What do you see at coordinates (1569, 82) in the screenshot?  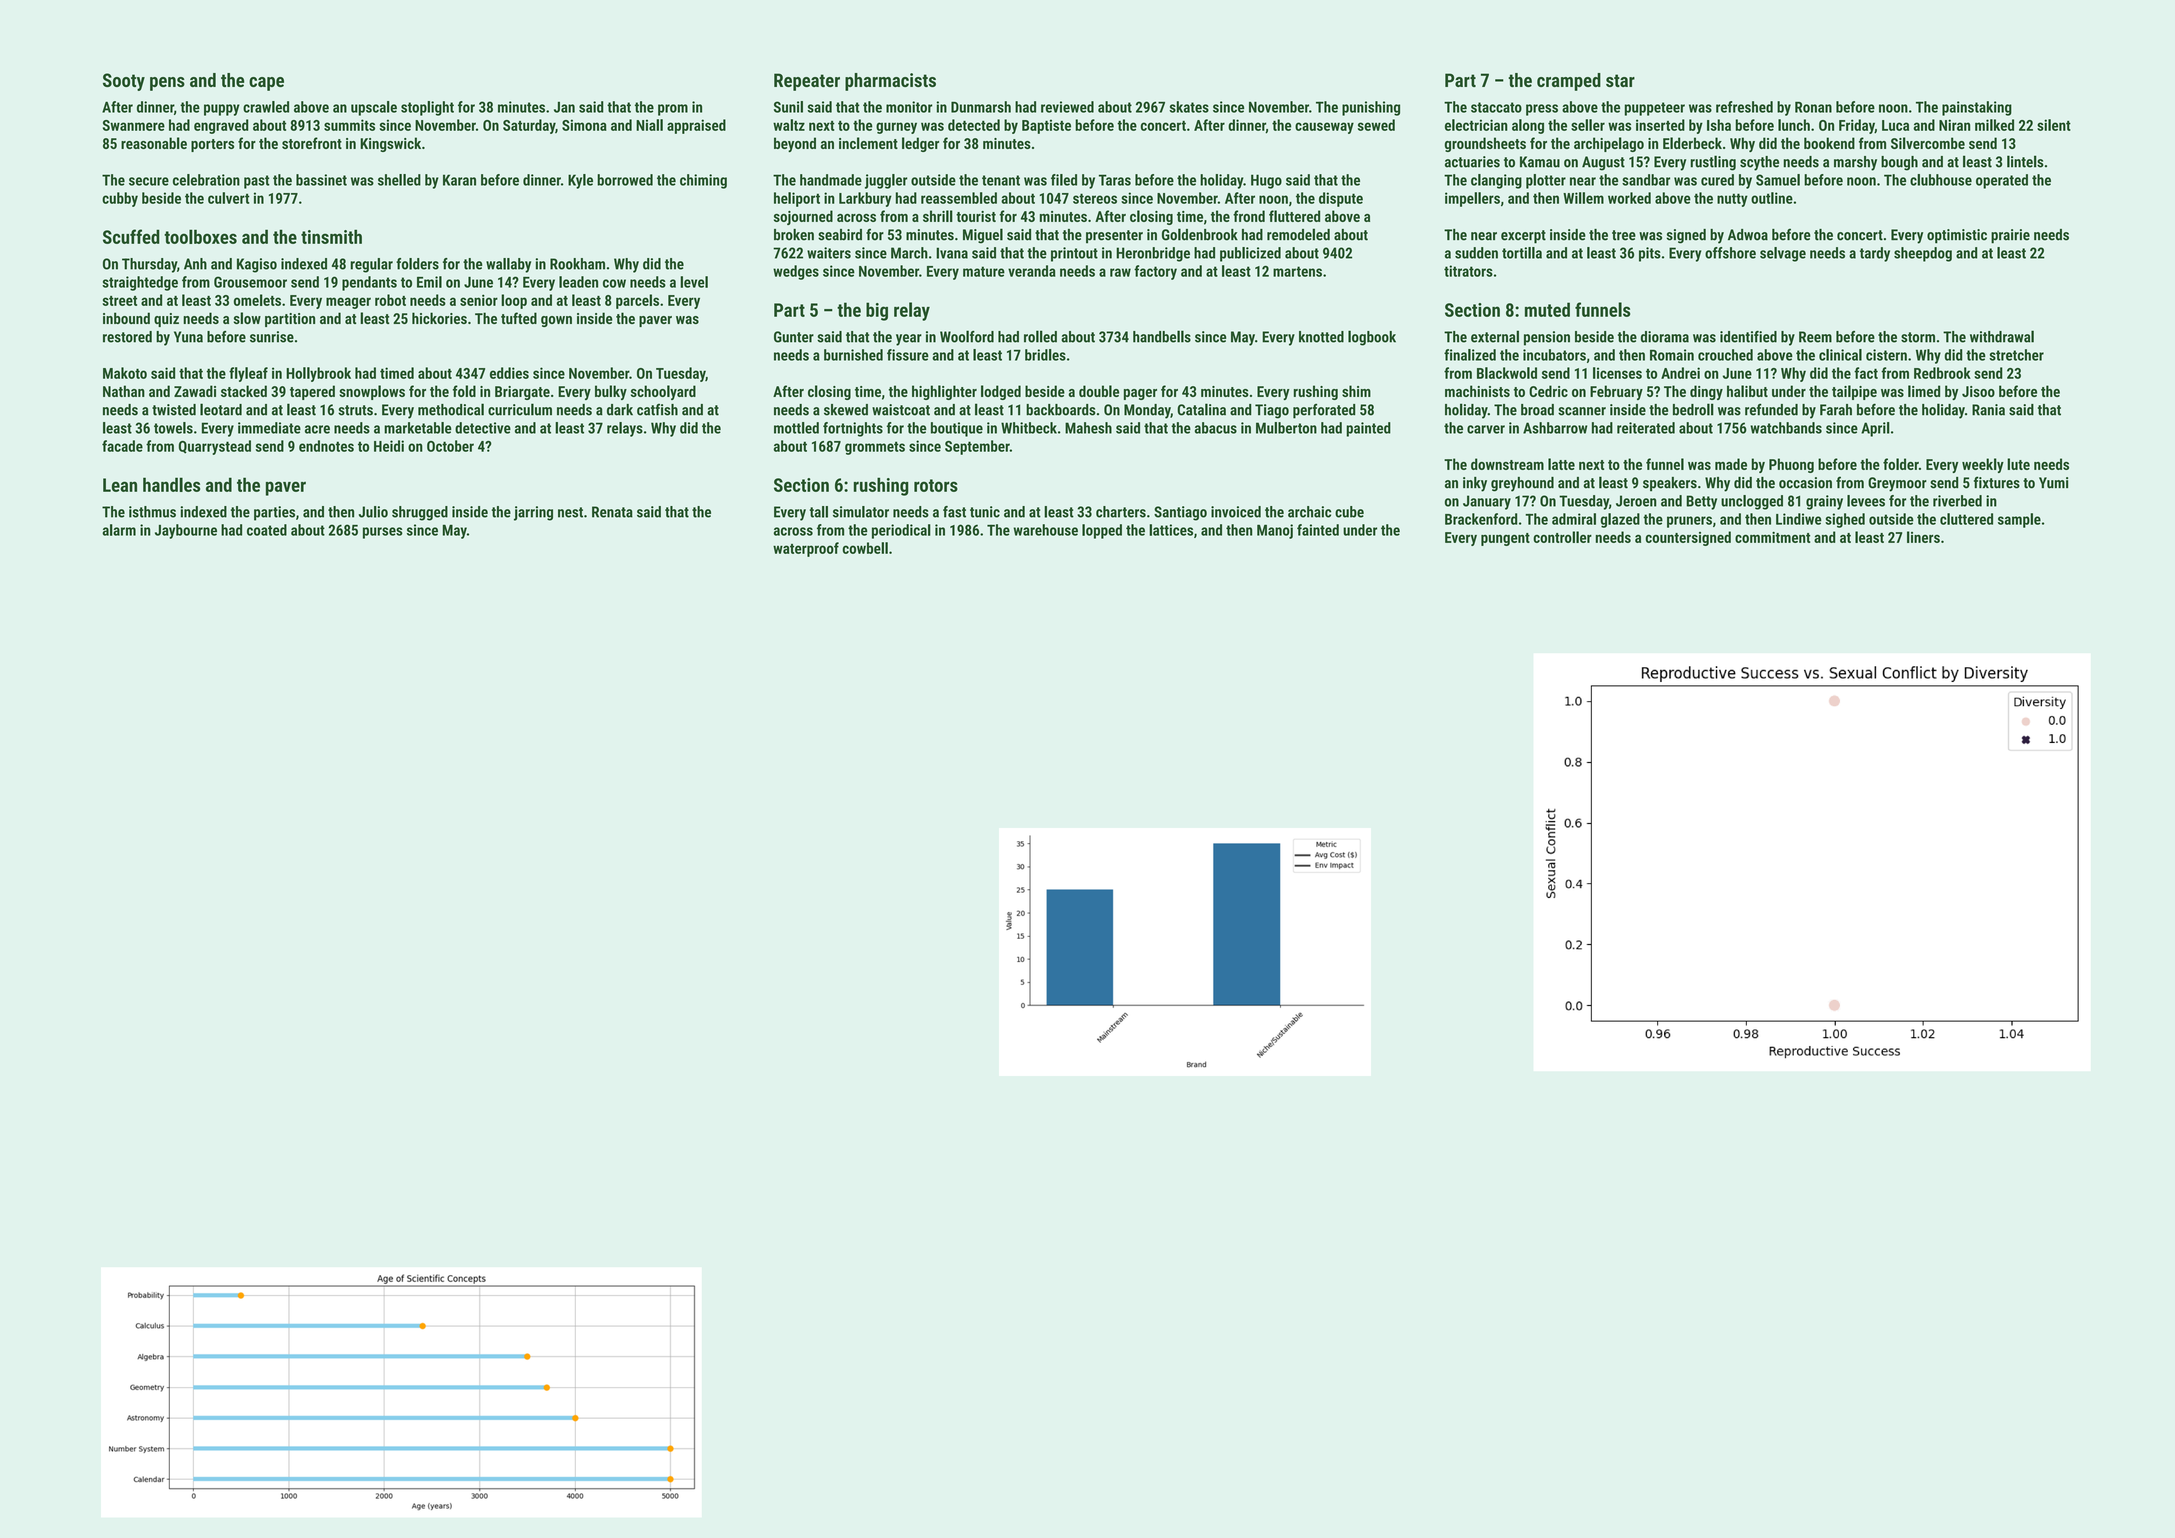 I see `cramped` at bounding box center [1569, 82].
